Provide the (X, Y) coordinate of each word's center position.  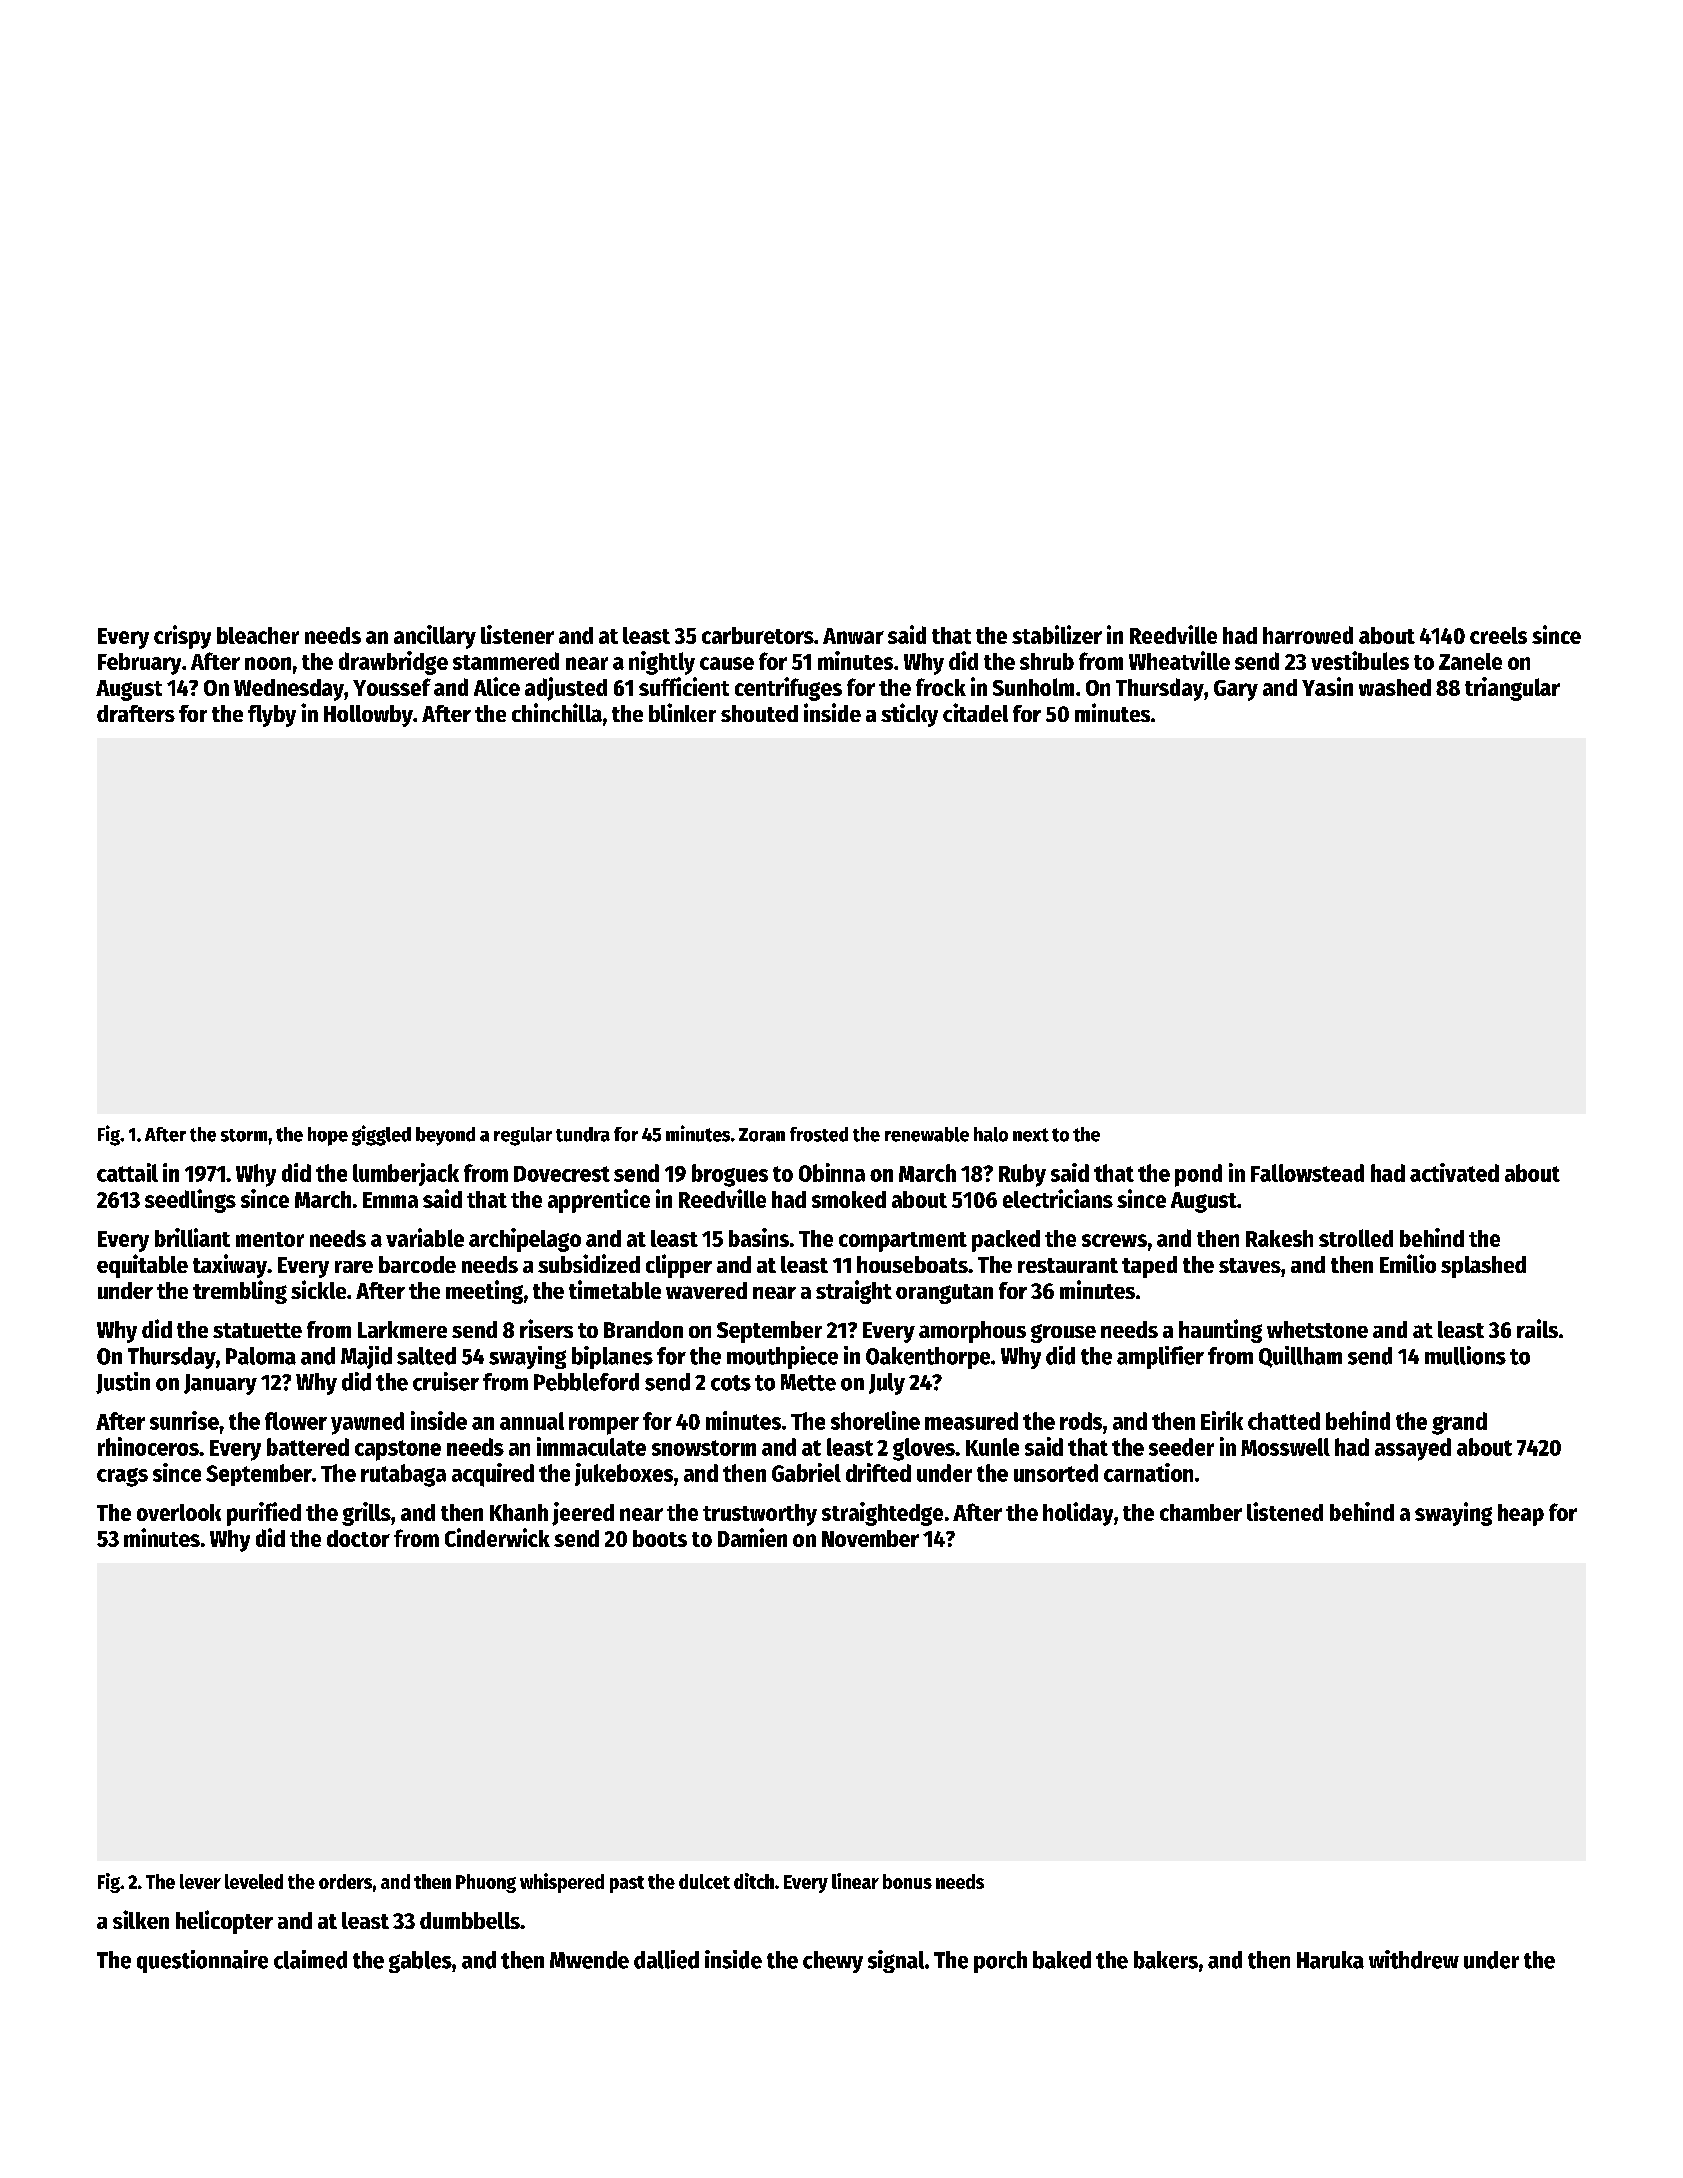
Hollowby (368, 716)
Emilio (1408, 1263)
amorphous (972, 1332)
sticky (909, 715)
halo (991, 1134)
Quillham (1300, 1357)
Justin (123, 1383)
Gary (1236, 690)
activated (1454, 1172)
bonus (907, 1881)
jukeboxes (624, 1474)
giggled (381, 1135)
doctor (358, 1538)
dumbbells (470, 1920)
